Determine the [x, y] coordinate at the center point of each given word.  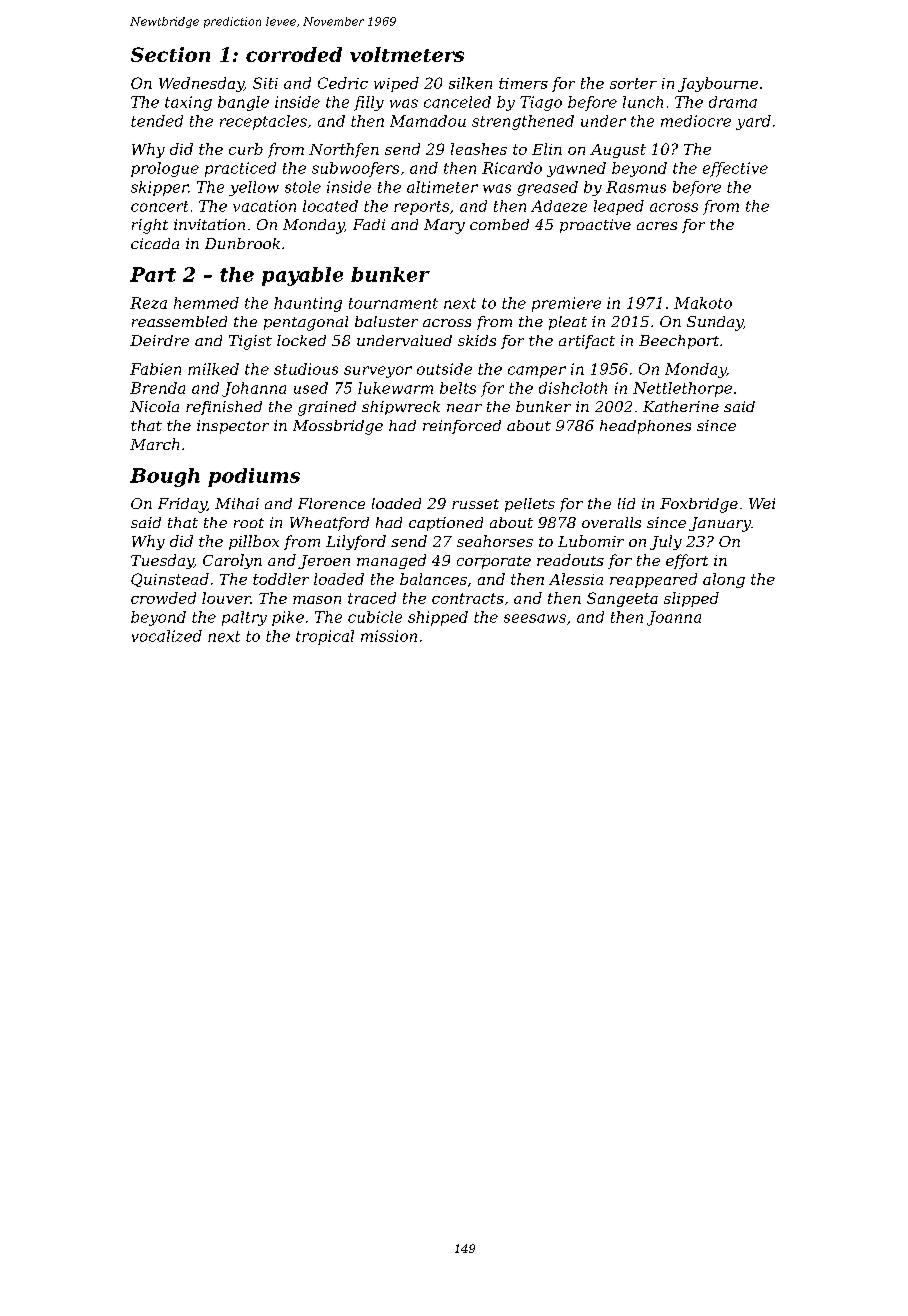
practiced [240, 169]
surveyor [378, 372]
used [311, 388]
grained [327, 408]
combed [499, 224]
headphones [645, 427]
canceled [457, 102]
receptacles [263, 122]
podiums [254, 477]
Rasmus [636, 187]
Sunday [715, 323]
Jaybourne [718, 84]
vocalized [167, 636]
